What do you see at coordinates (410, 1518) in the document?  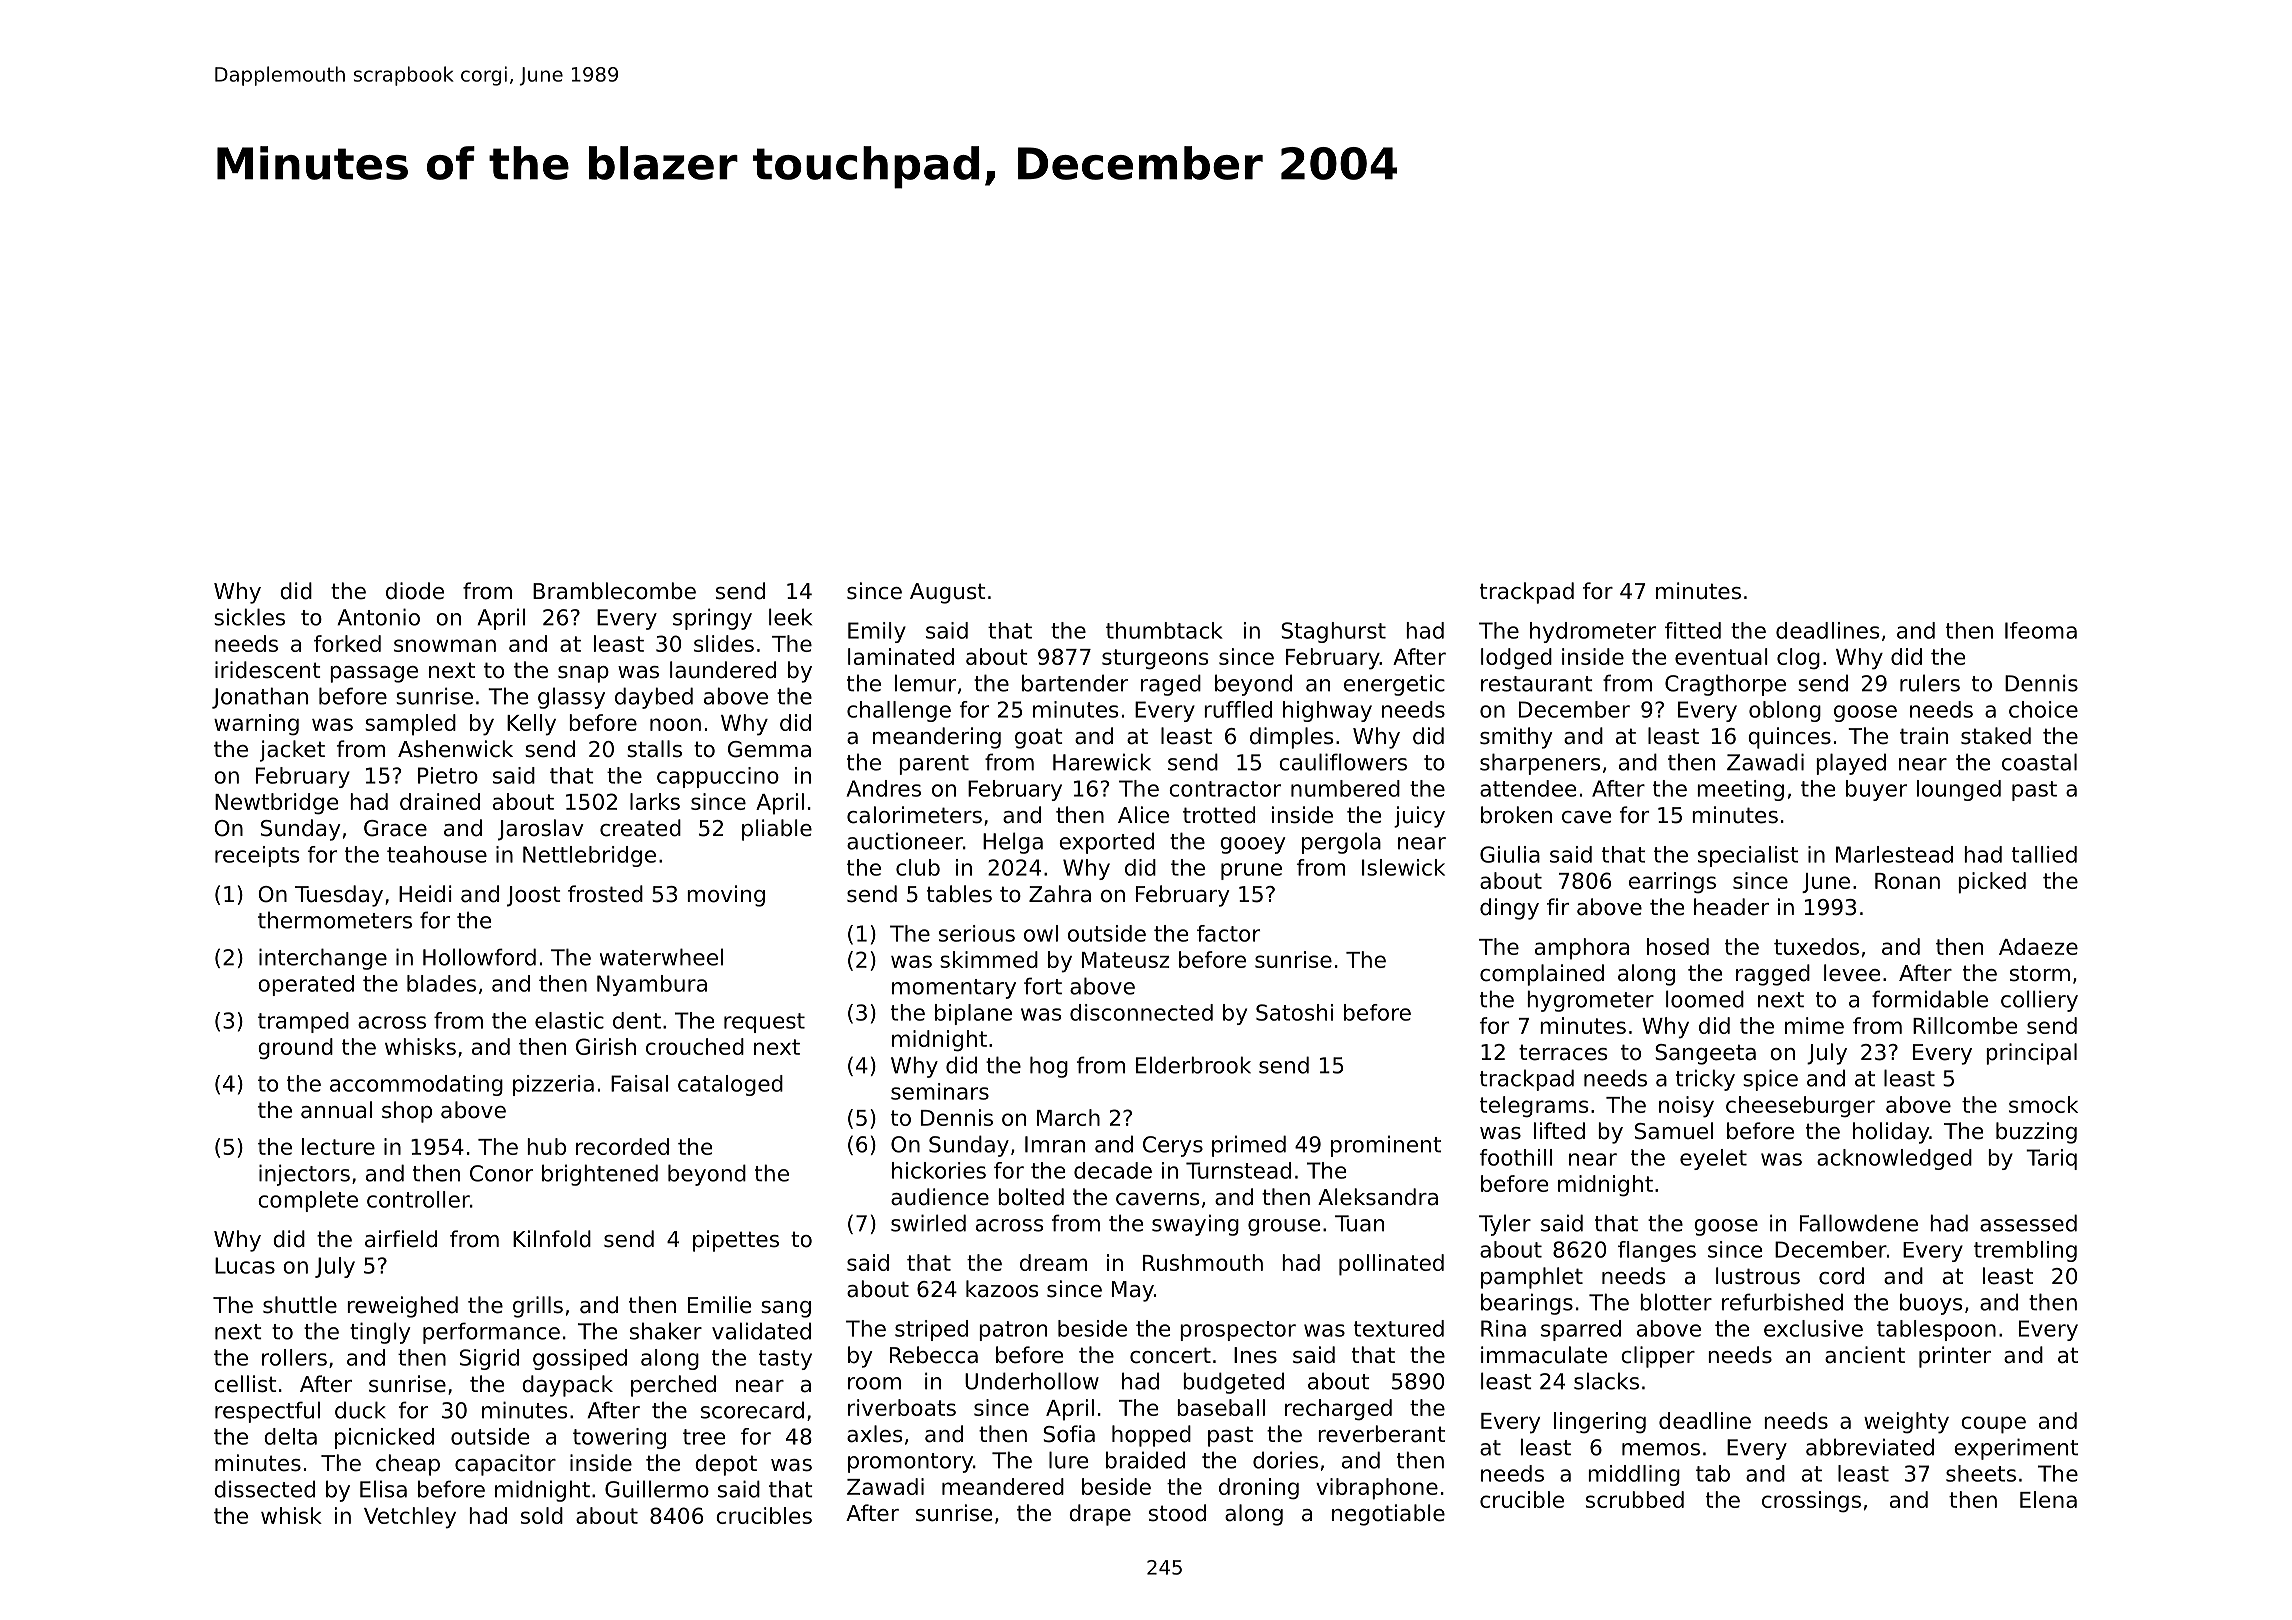 I see `Vetchley` at bounding box center [410, 1518].
